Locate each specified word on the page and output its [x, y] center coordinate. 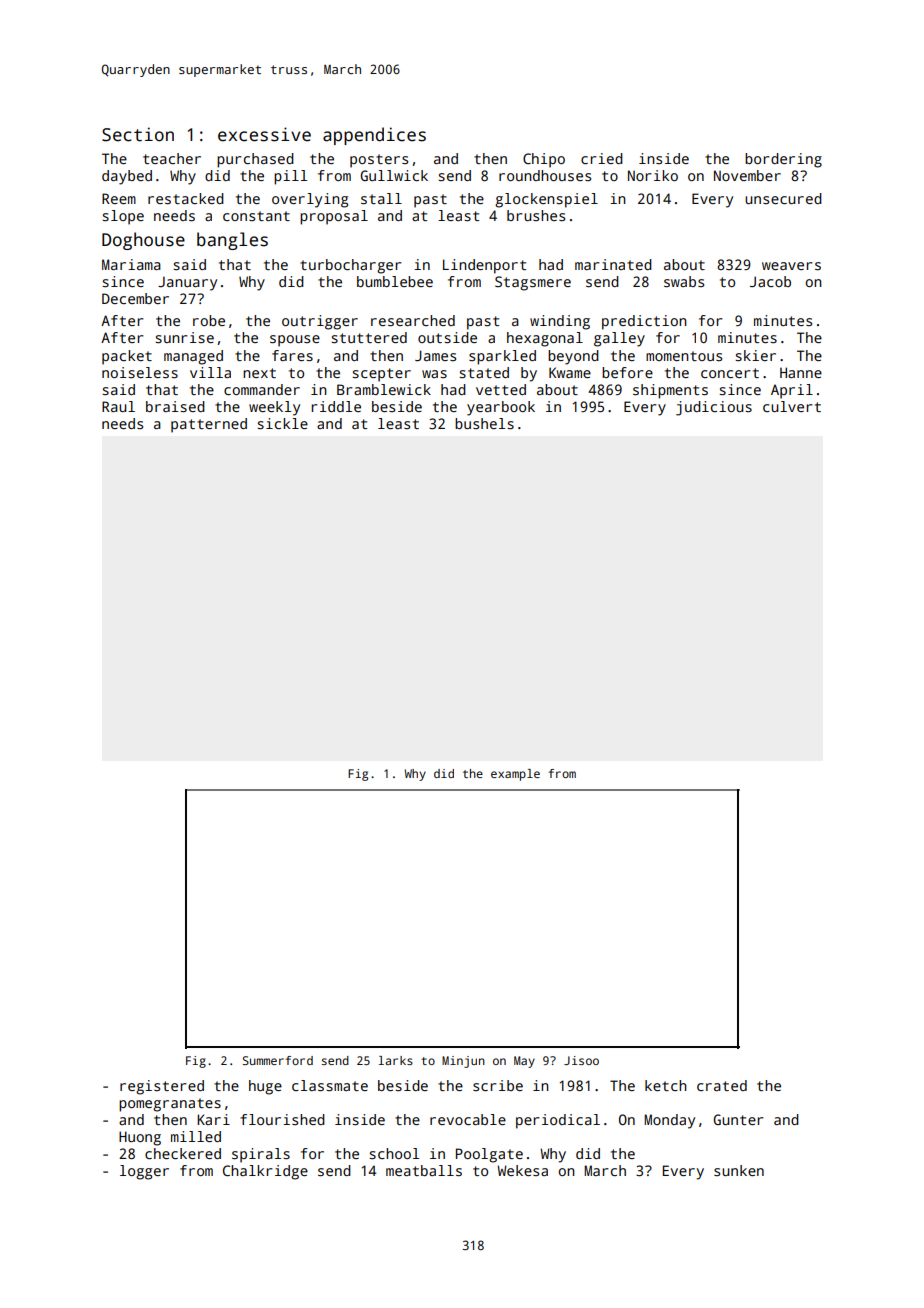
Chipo [544, 160]
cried [602, 158]
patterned [209, 425]
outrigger [320, 322]
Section [138, 134]
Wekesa [522, 1170]
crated [722, 1085]
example [515, 775]
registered [162, 1087]
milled [196, 1136]
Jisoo [581, 1060]
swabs [684, 281]
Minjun [463, 1062]
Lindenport [484, 266]
